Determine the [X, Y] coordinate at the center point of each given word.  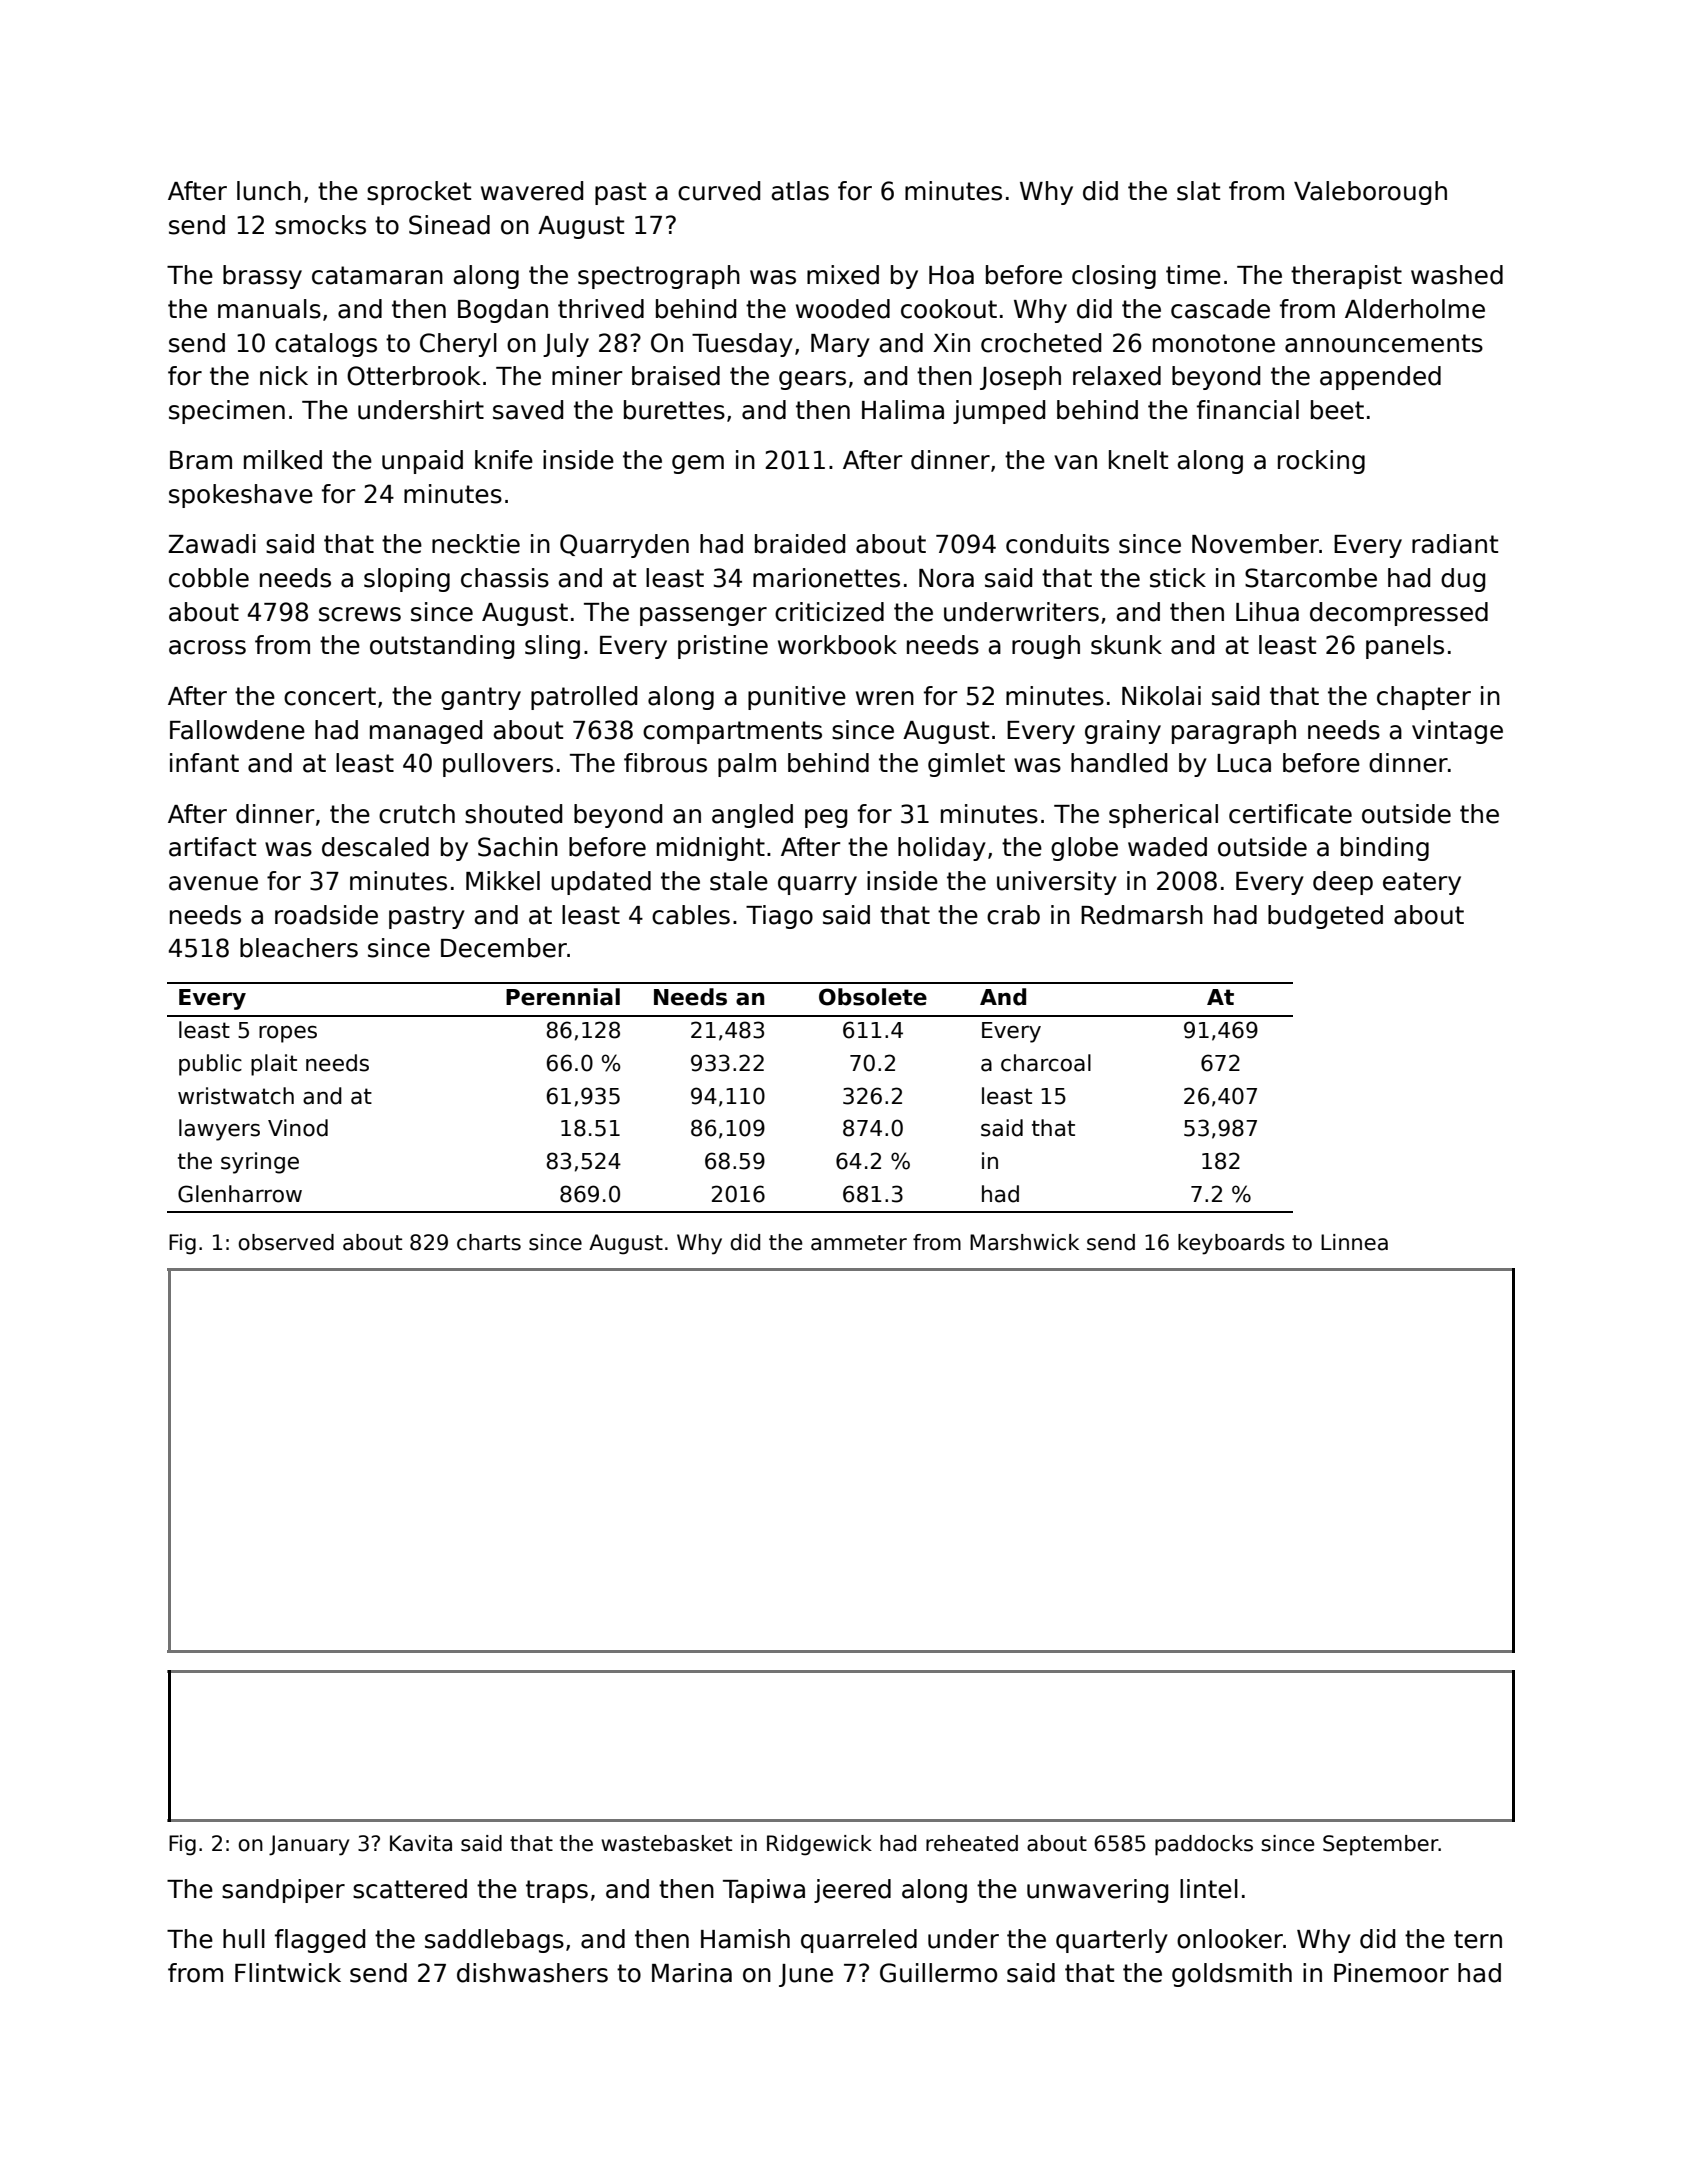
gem [698, 464]
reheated [972, 1843]
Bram [201, 460]
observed [286, 1242]
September [1381, 1845]
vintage [1457, 732]
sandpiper [283, 1891]
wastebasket [666, 1843]
